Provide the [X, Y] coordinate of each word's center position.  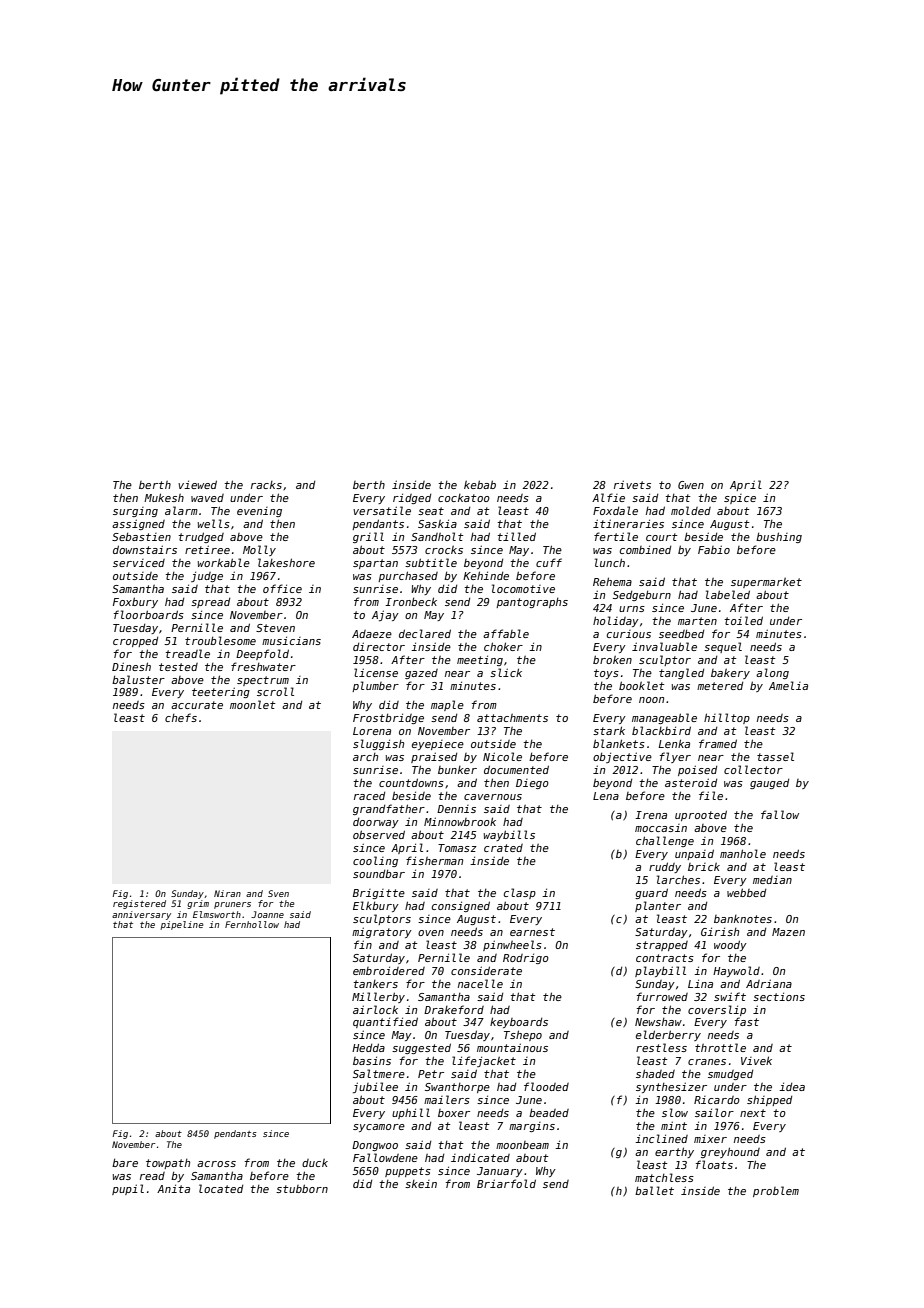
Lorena [372, 731]
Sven [278, 893]
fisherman [434, 860]
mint [674, 1125]
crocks [444, 549]
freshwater [263, 666]
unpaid [694, 854]
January [500, 1172]
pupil [128, 1189]
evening [259, 512]
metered [720, 686]
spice [740, 499]
